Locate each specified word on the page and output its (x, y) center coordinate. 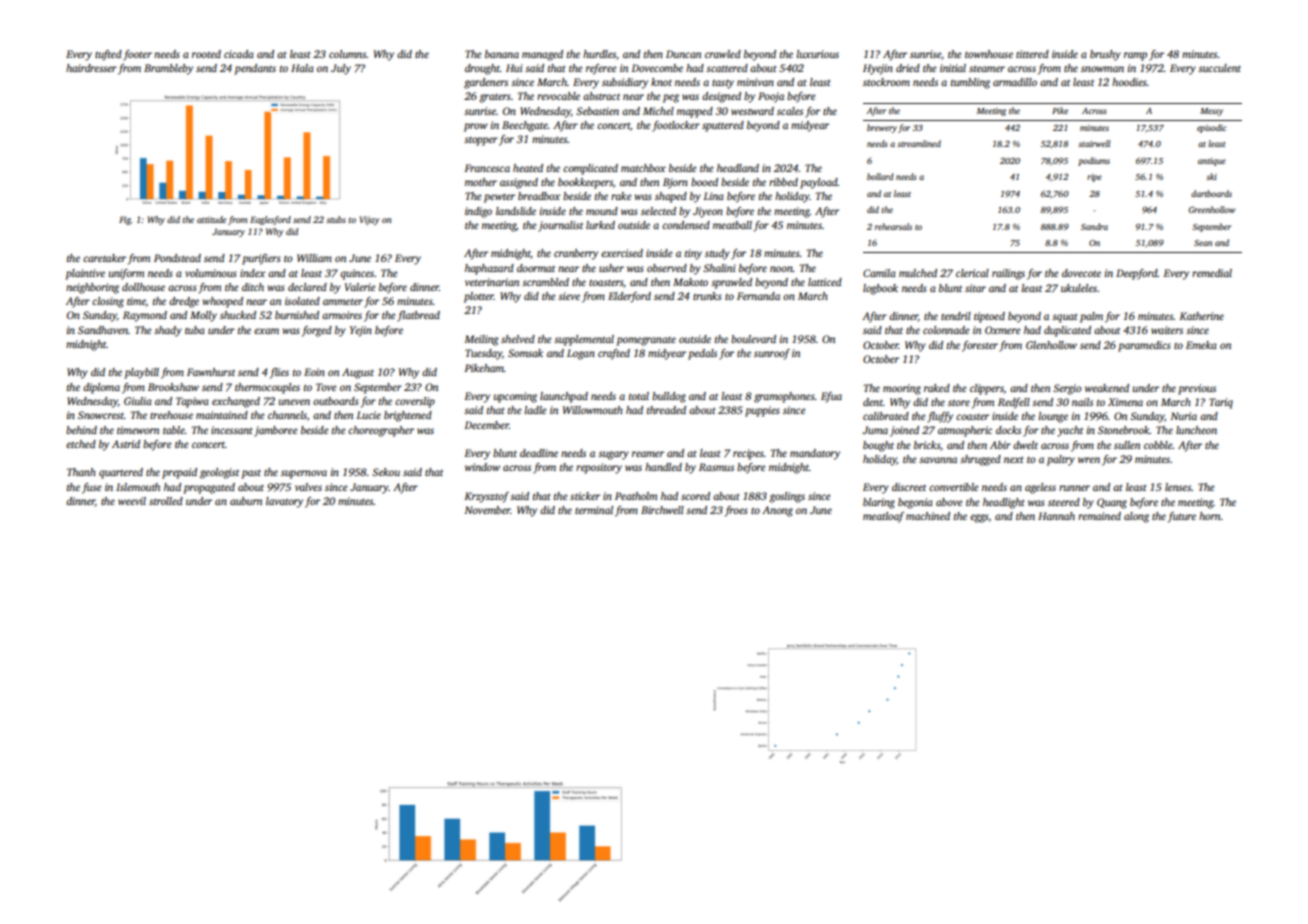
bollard (880, 176)
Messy (1211, 112)
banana (502, 54)
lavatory (284, 502)
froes (736, 511)
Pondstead (177, 258)
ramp (1135, 56)
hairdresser (91, 68)
